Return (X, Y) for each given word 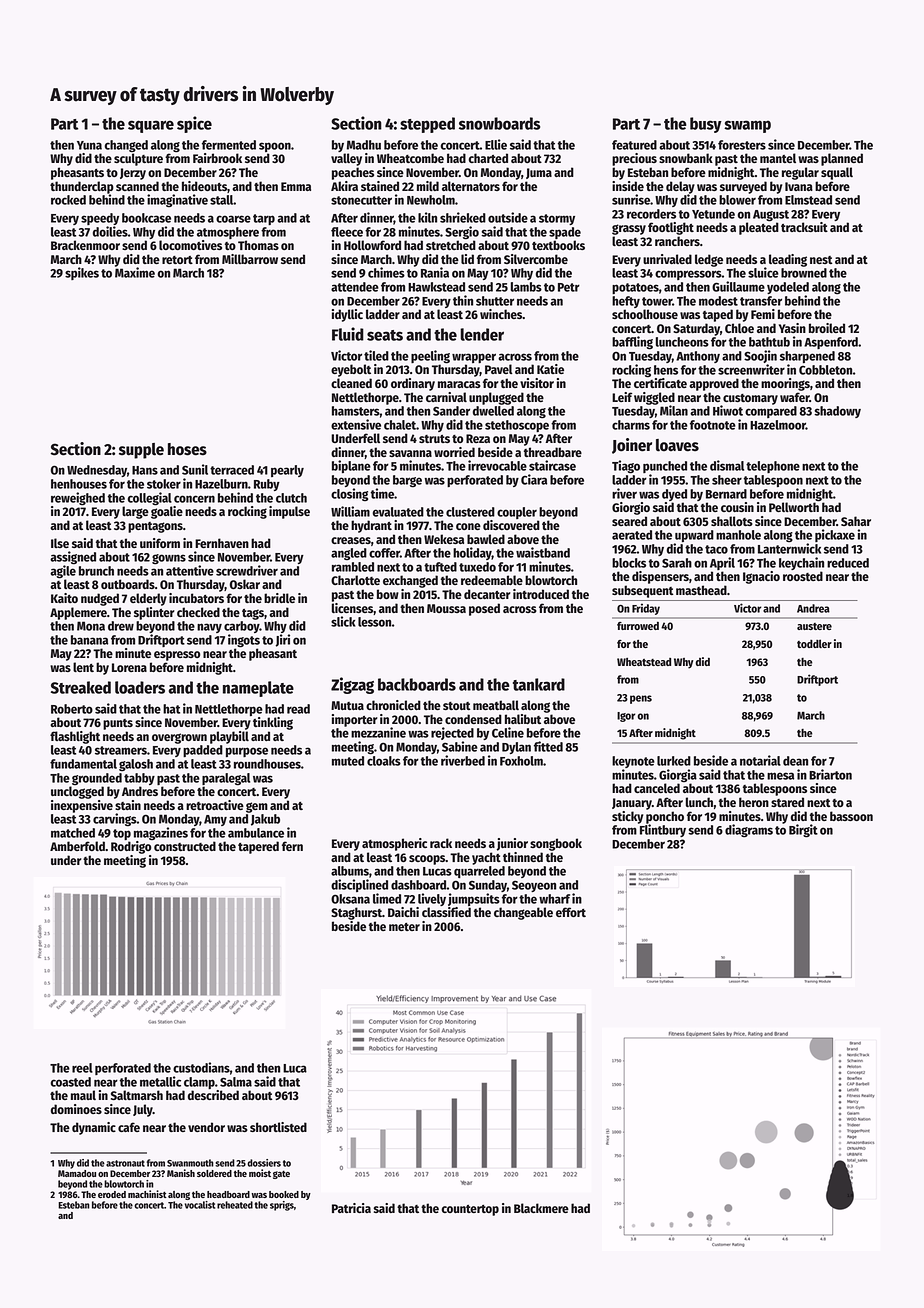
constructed (185, 846)
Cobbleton (826, 370)
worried (454, 452)
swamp (747, 126)
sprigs (282, 1206)
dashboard (419, 885)
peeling (430, 357)
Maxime (135, 272)
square (151, 126)
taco (716, 549)
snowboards (499, 123)
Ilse (60, 543)
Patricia (351, 1208)
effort (571, 912)
